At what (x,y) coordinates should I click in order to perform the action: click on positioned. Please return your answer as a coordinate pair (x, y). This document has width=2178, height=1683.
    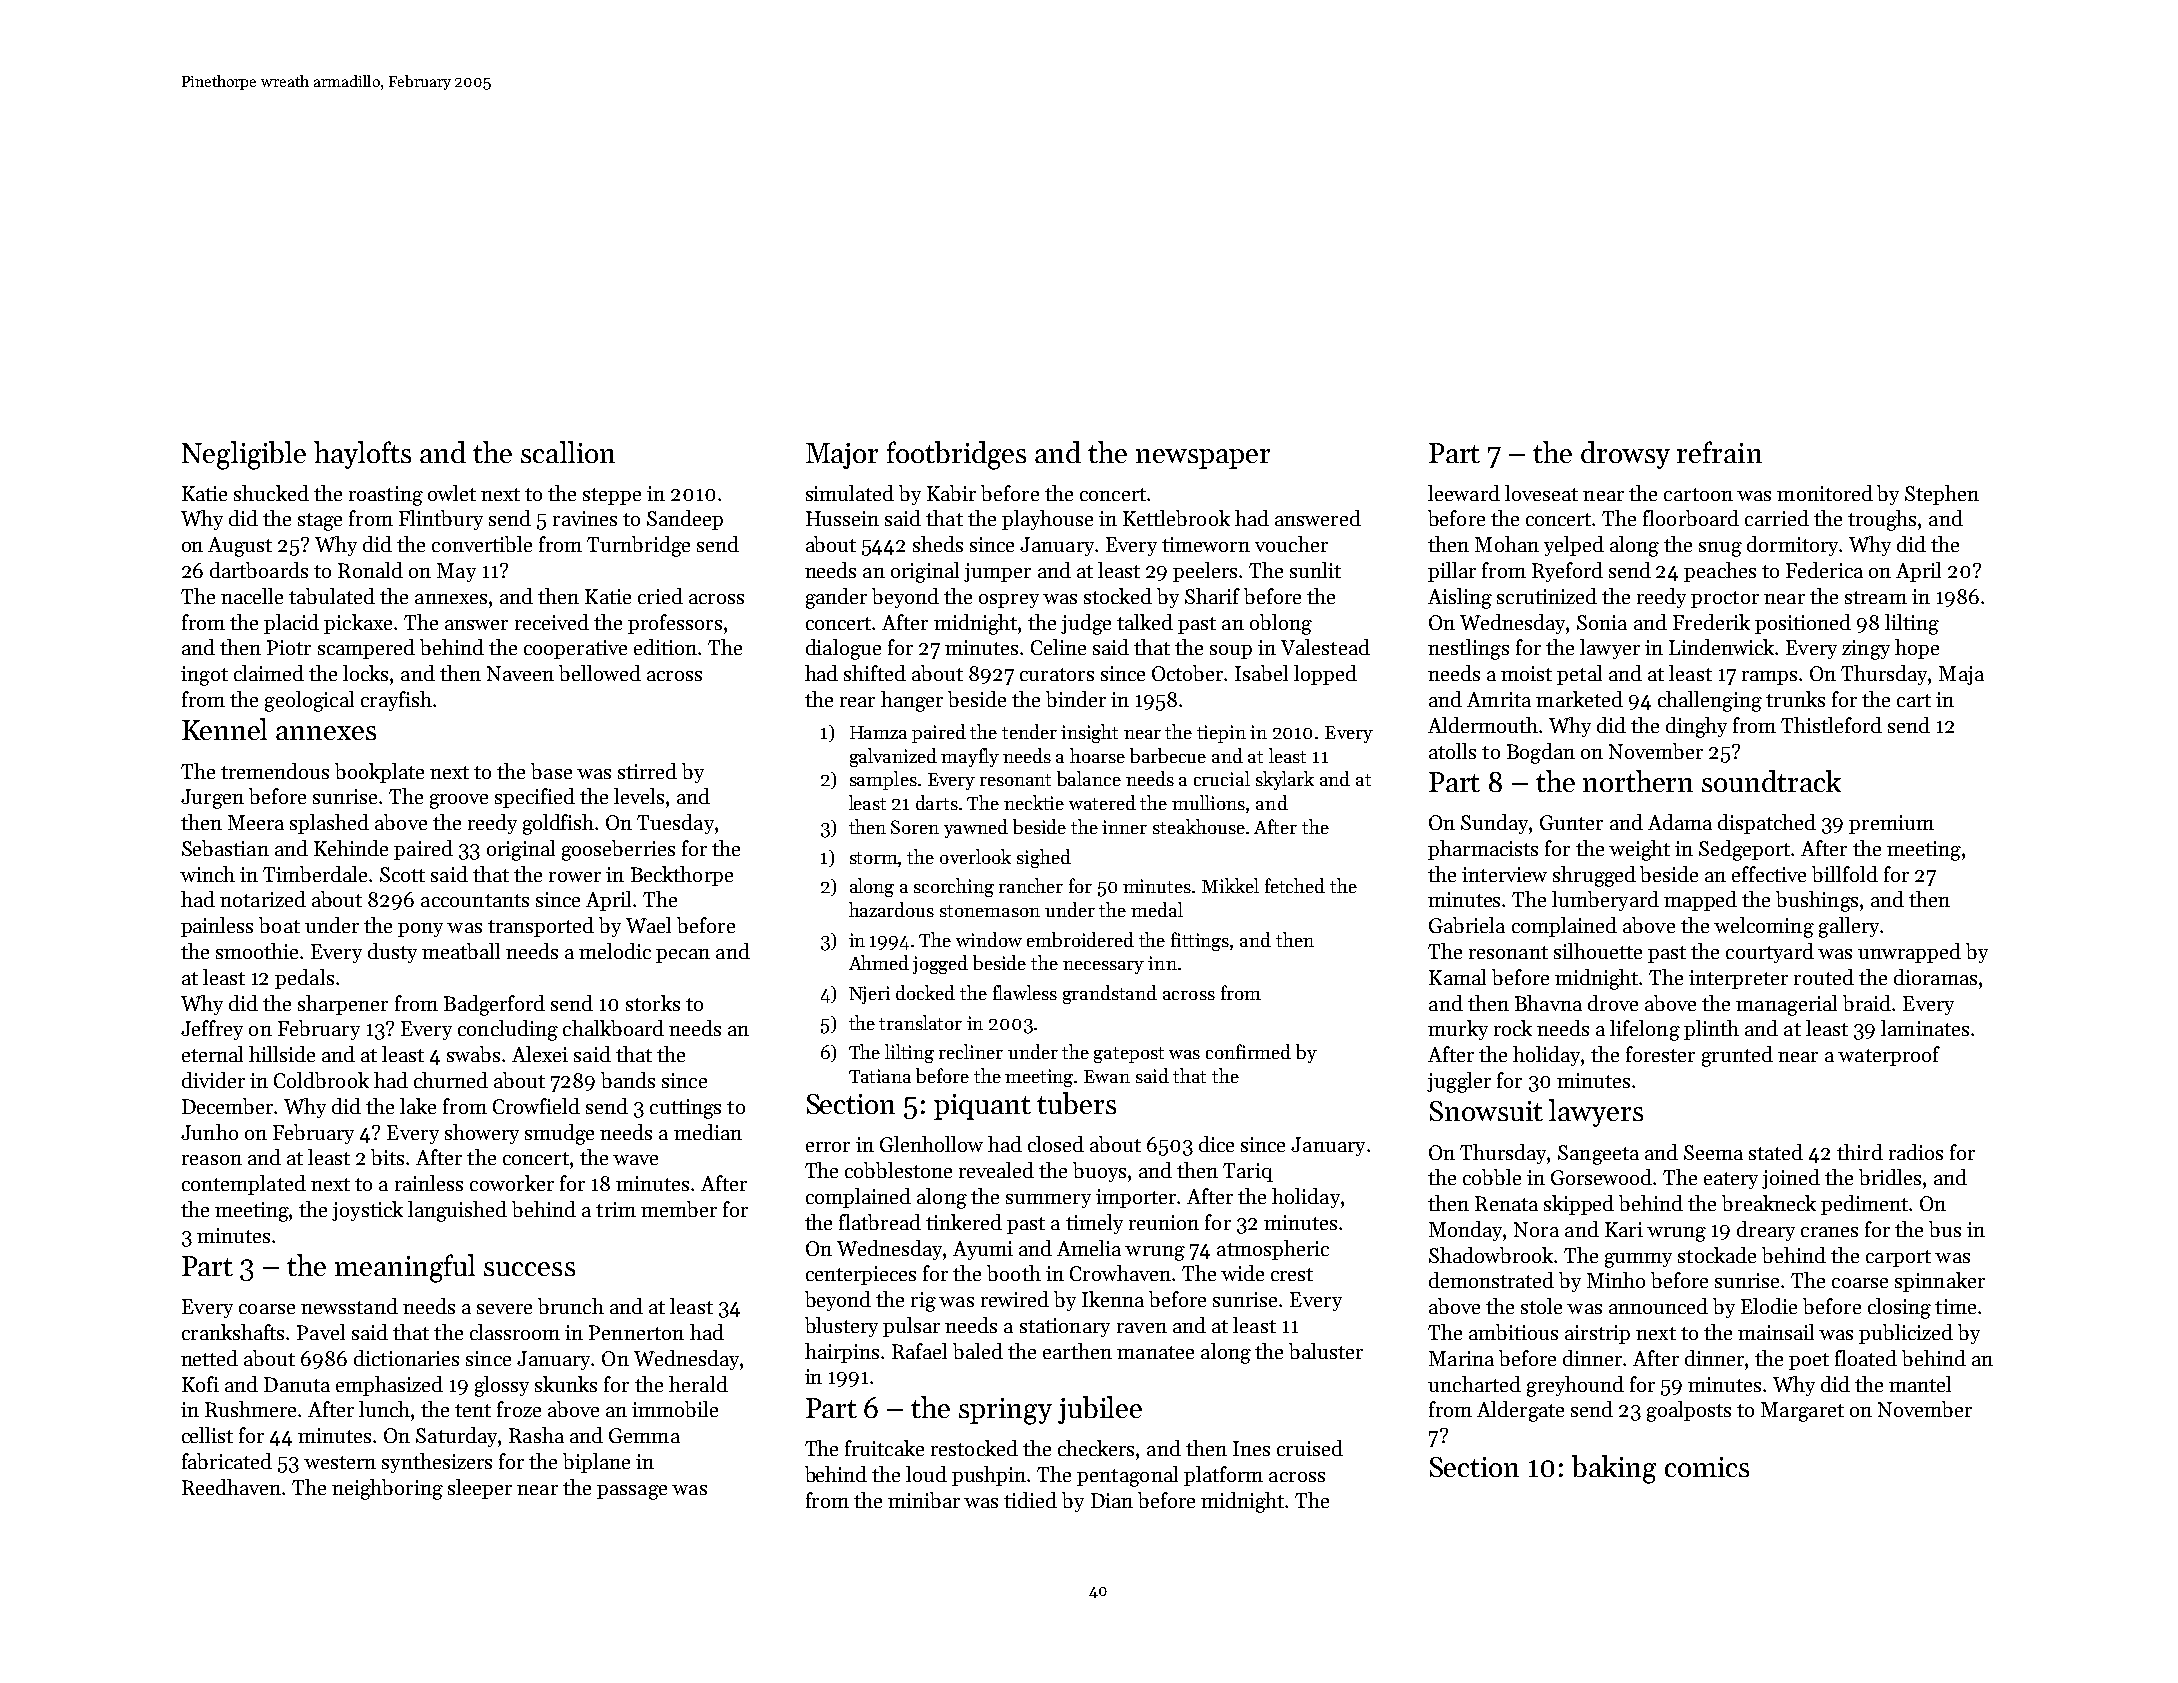
    Looking at the image, I should click on (1803, 624).
